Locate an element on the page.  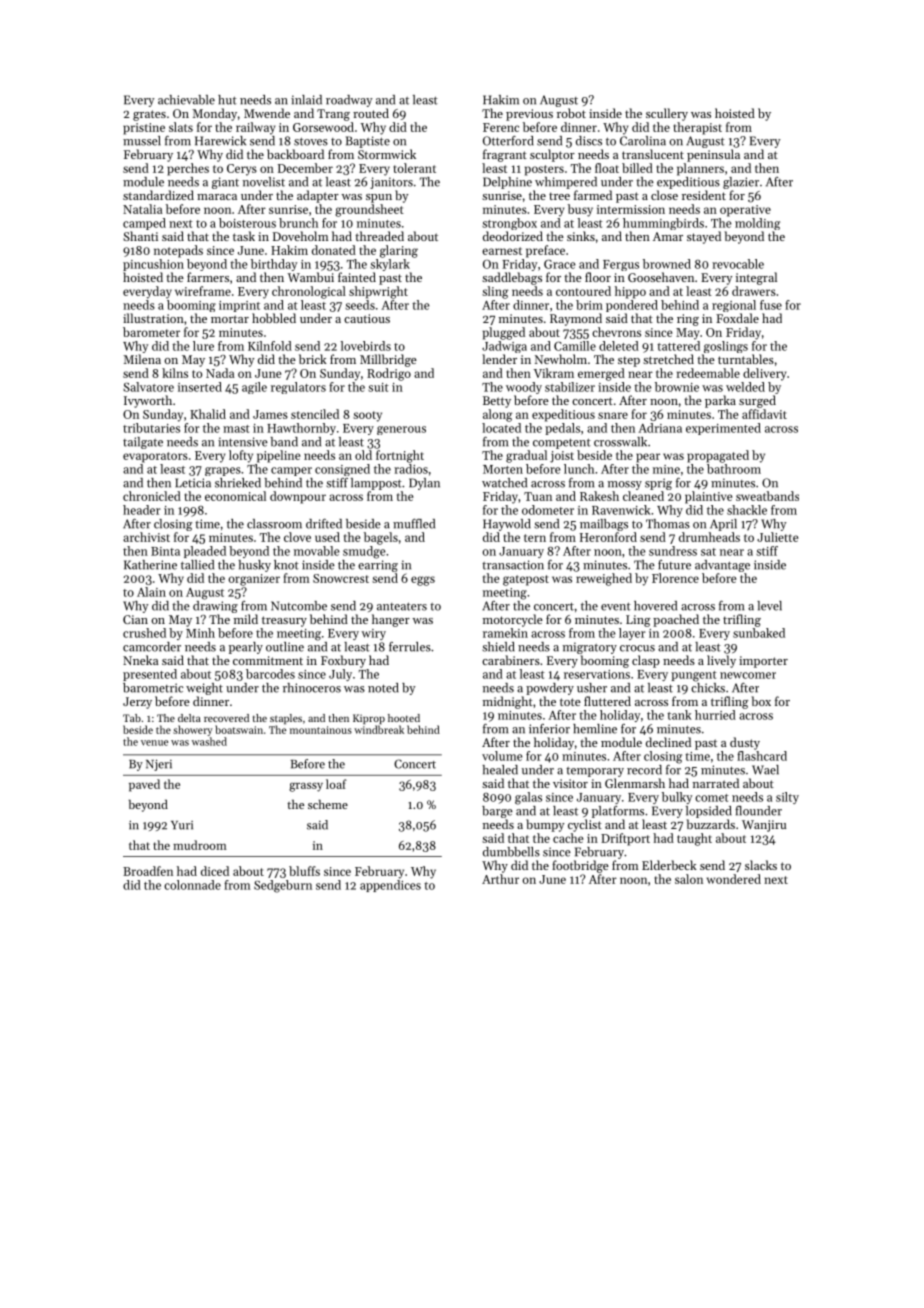
flashcard is located at coordinates (762, 756).
